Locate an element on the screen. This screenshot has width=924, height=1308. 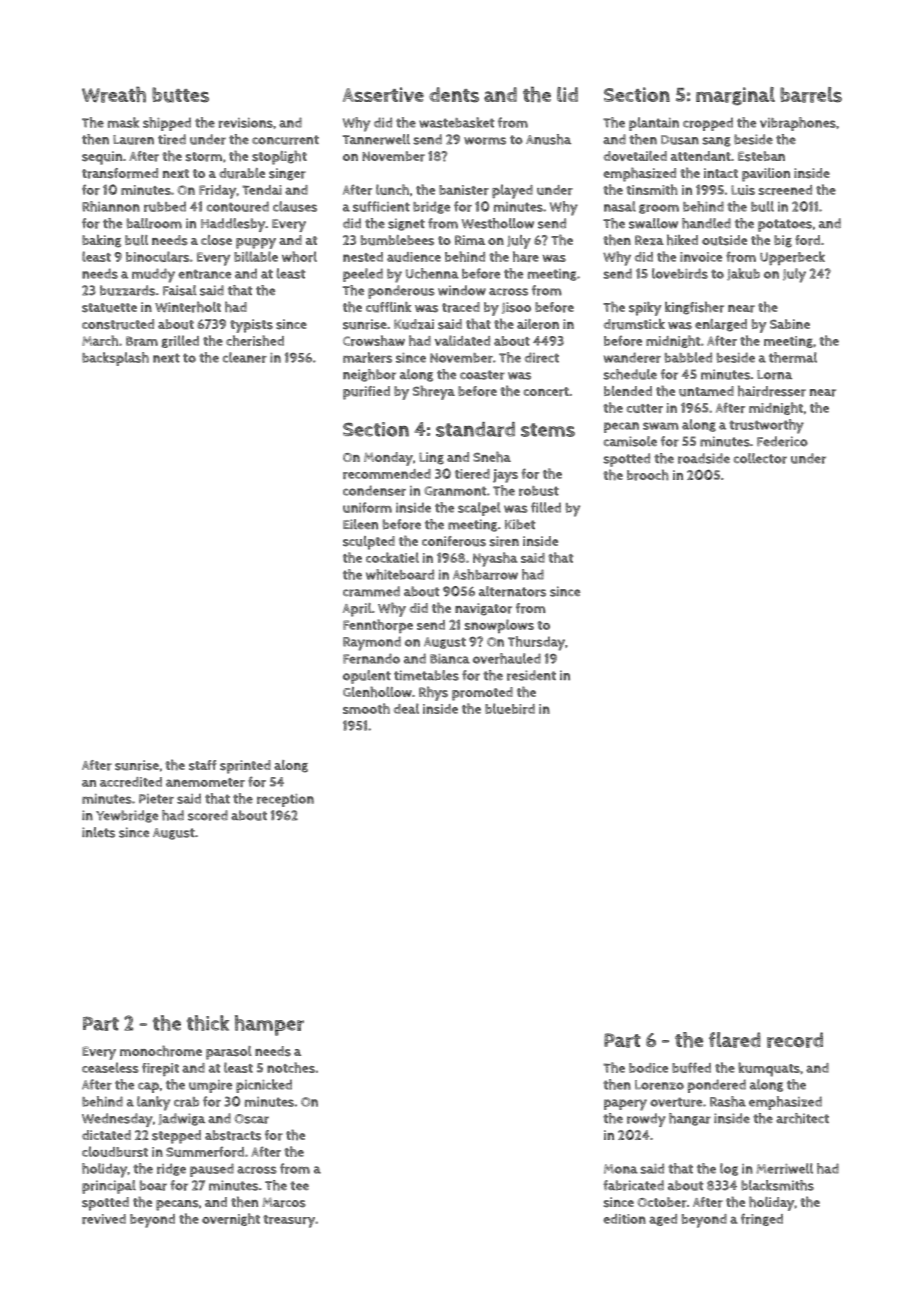
accredited is located at coordinates (131, 782).
